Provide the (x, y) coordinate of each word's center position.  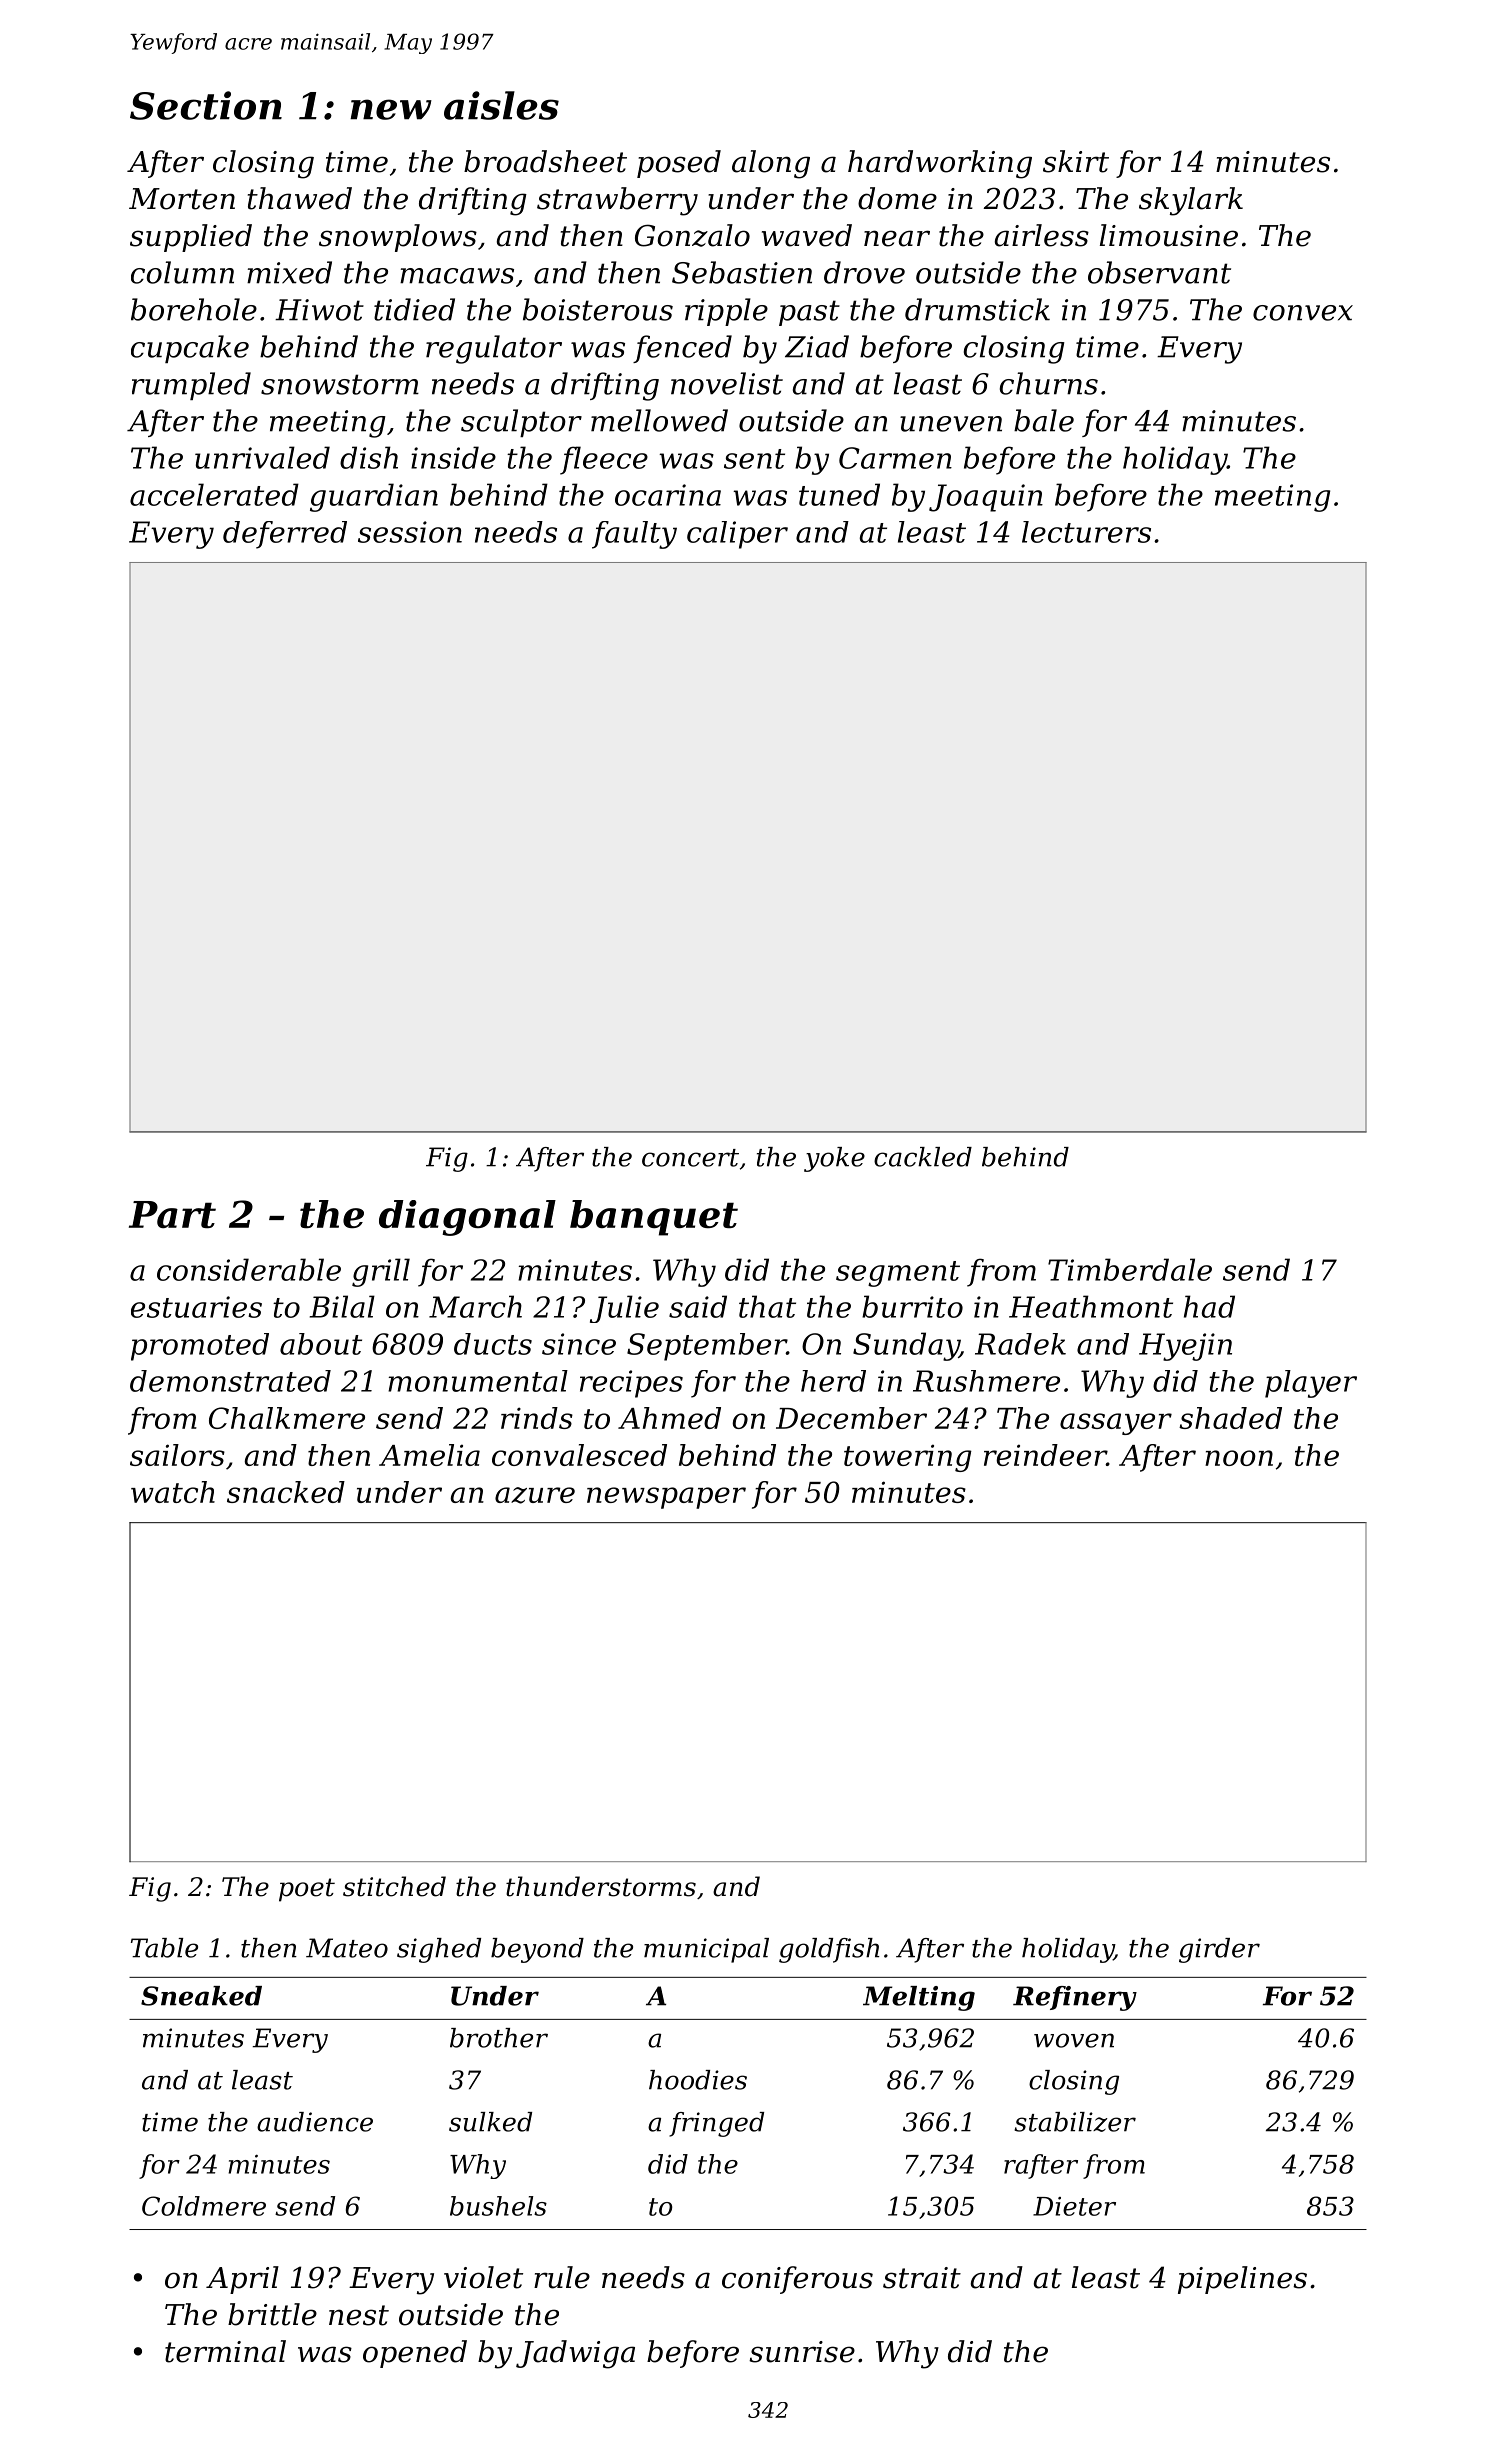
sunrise (802, 2352)
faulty (634, 535)
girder (1219, 1950)
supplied (191, 238)
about (321, 1344)
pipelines (1242, 2280)
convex (1303, 313)
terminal (225, 2351)
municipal (706, 1950)
